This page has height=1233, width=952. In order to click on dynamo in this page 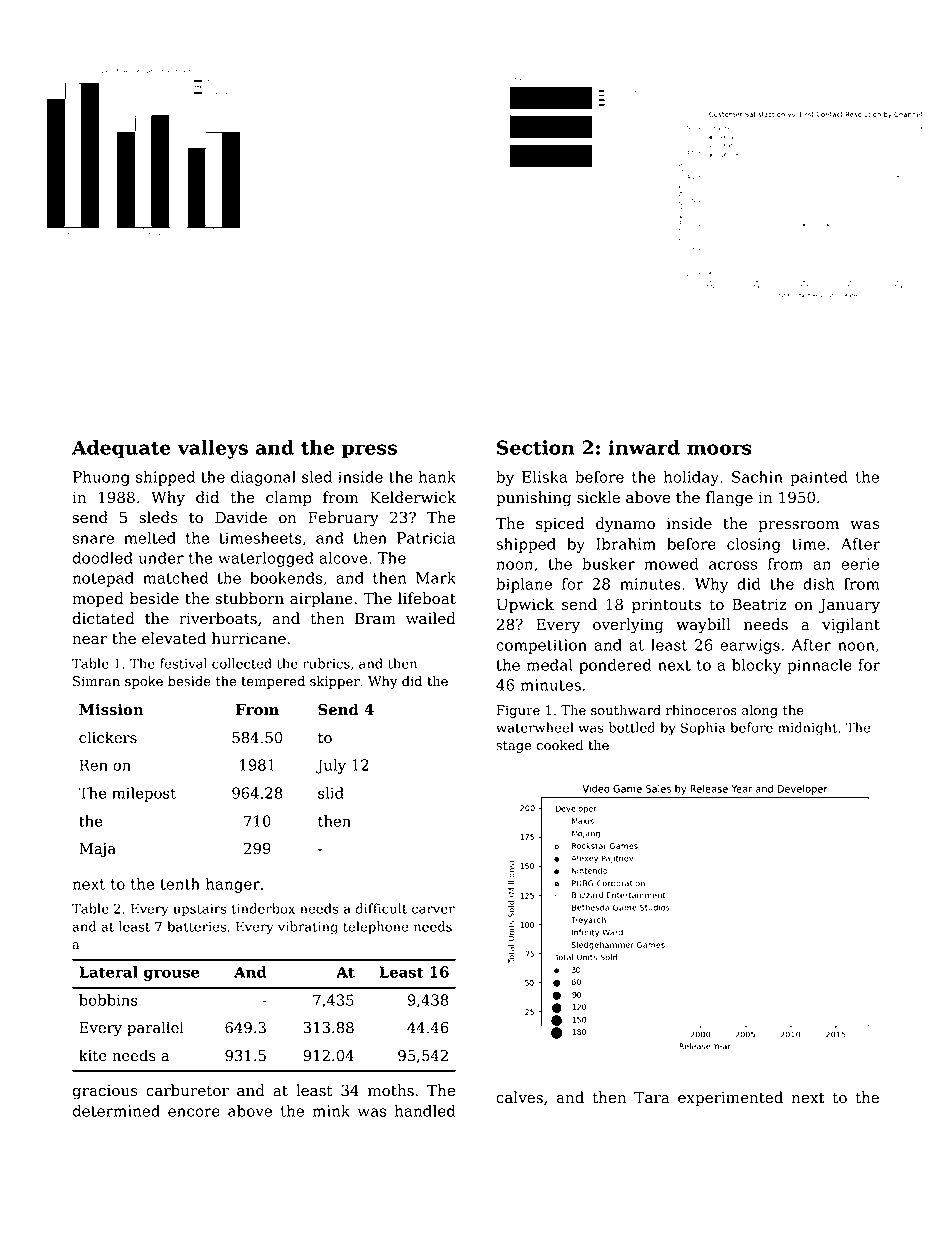, I will do `click(625, 525)`.
